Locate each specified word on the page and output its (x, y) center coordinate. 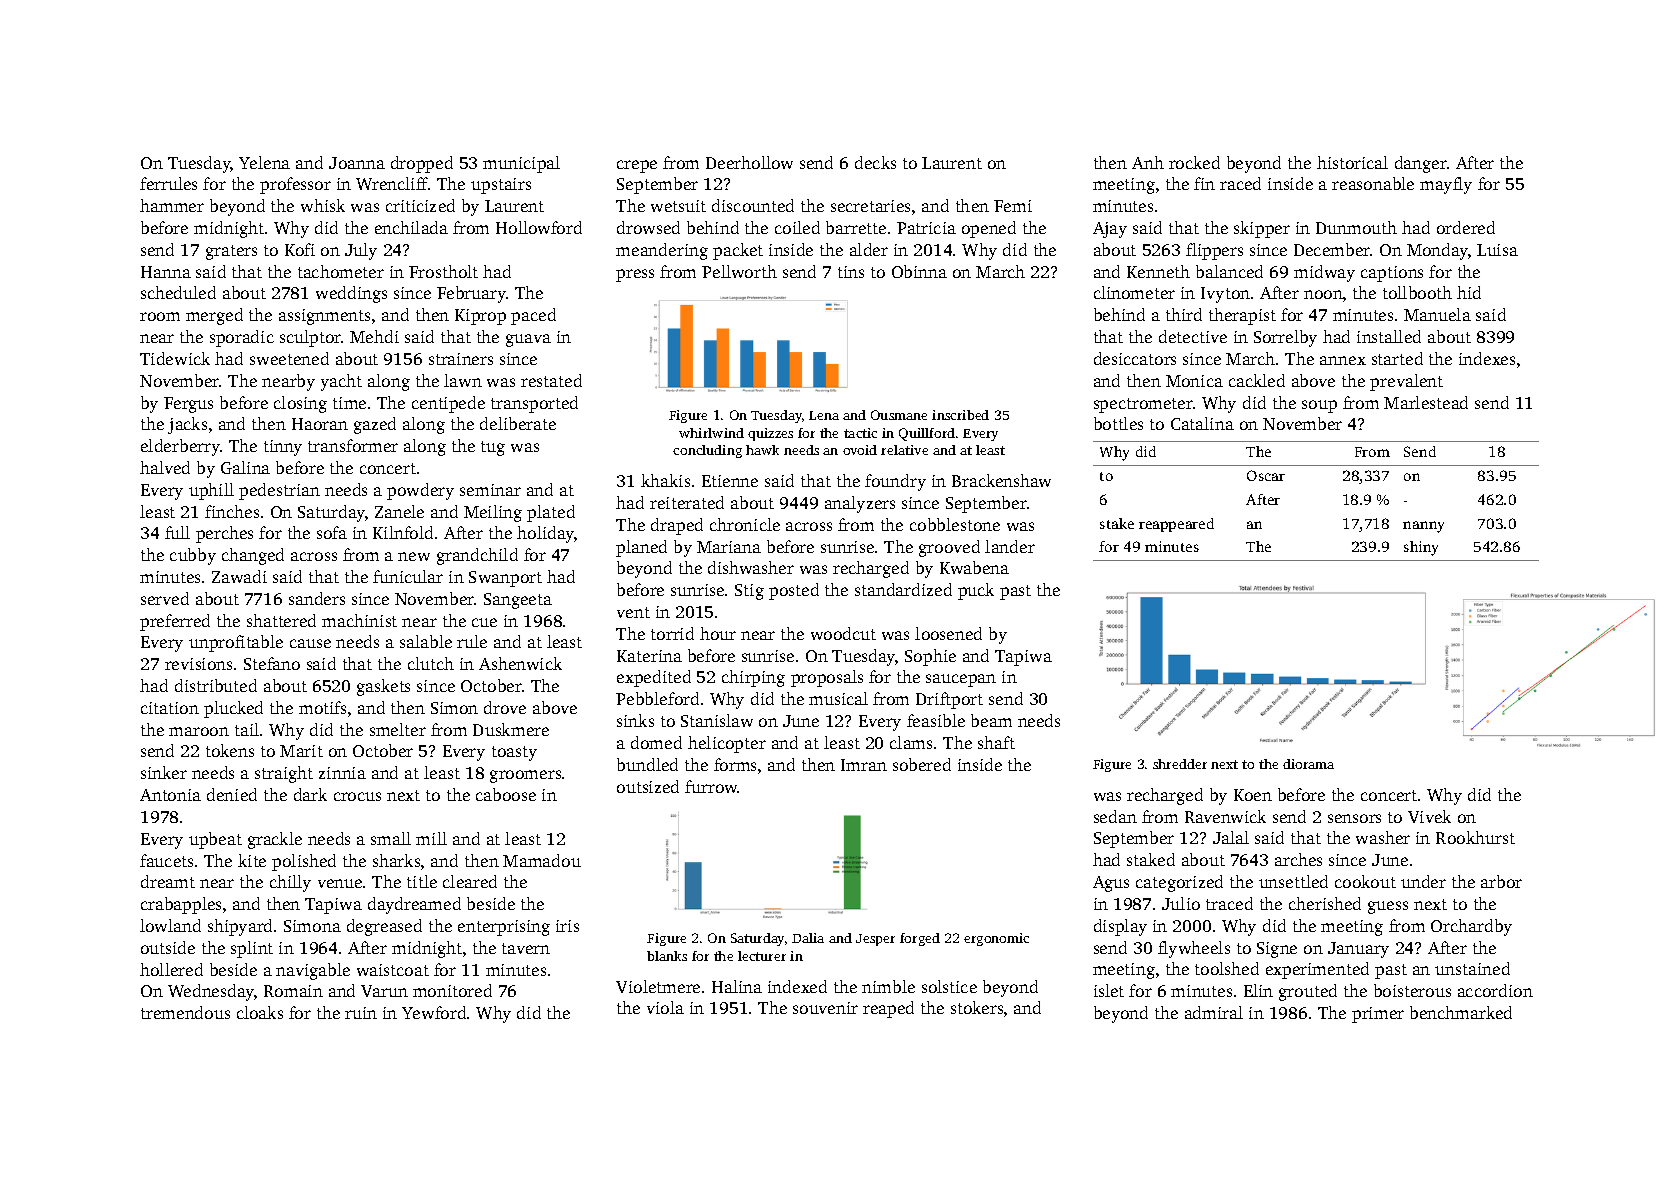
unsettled (1293, 881)
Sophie (930, 657)
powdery (420, 491)
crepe (637, 166)
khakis (665, 480)
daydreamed (414, 905)
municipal (521, 164)
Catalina (1202, 423)
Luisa (1497, 250)
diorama (1308, 764)
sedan (1115, 816)
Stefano (272, 663)
